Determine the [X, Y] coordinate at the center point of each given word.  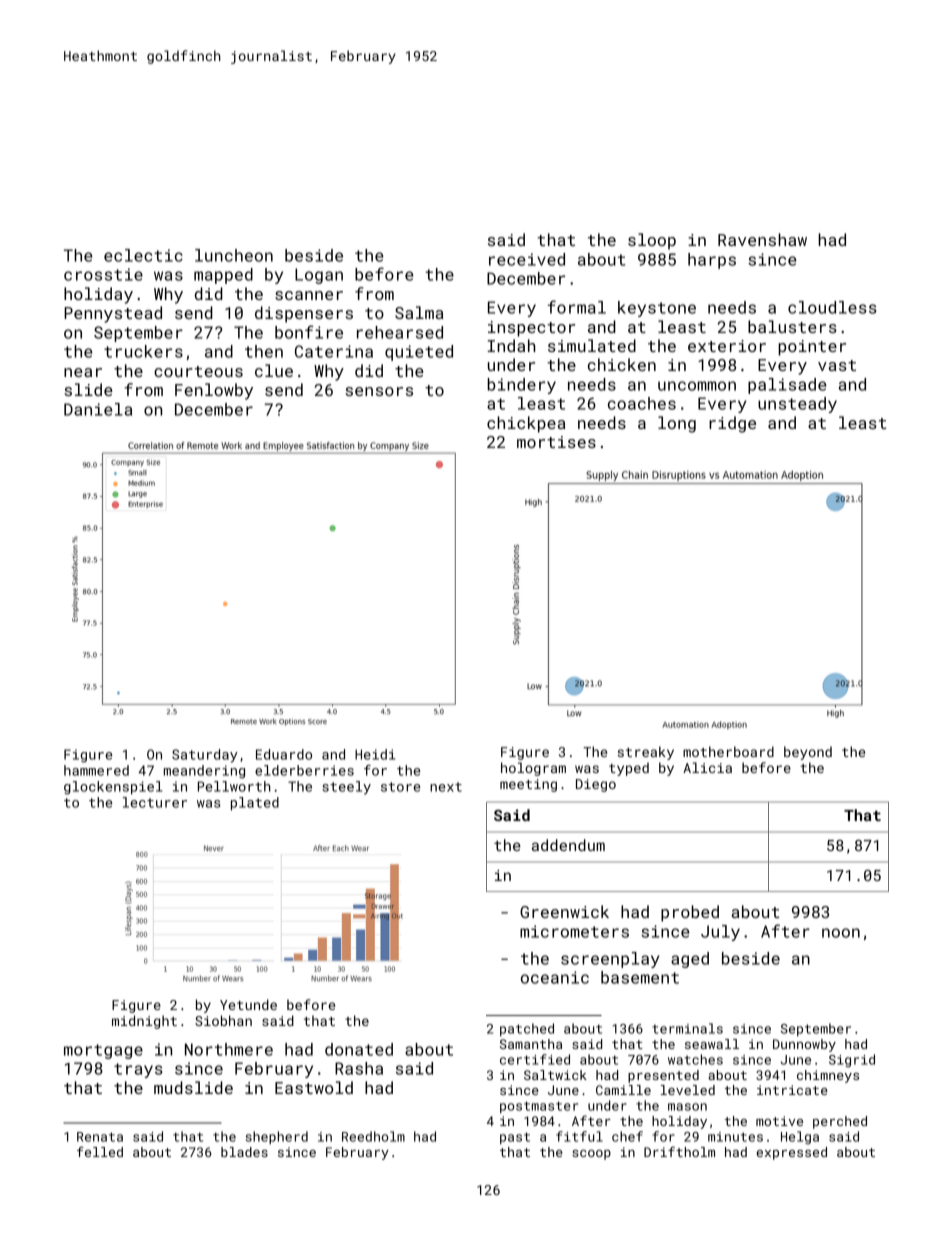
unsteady [797, 405]
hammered [96, 770]
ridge [732, 424]
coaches [642, 403]
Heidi [375, 754]
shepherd [277, 1137]
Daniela [98, 409]
